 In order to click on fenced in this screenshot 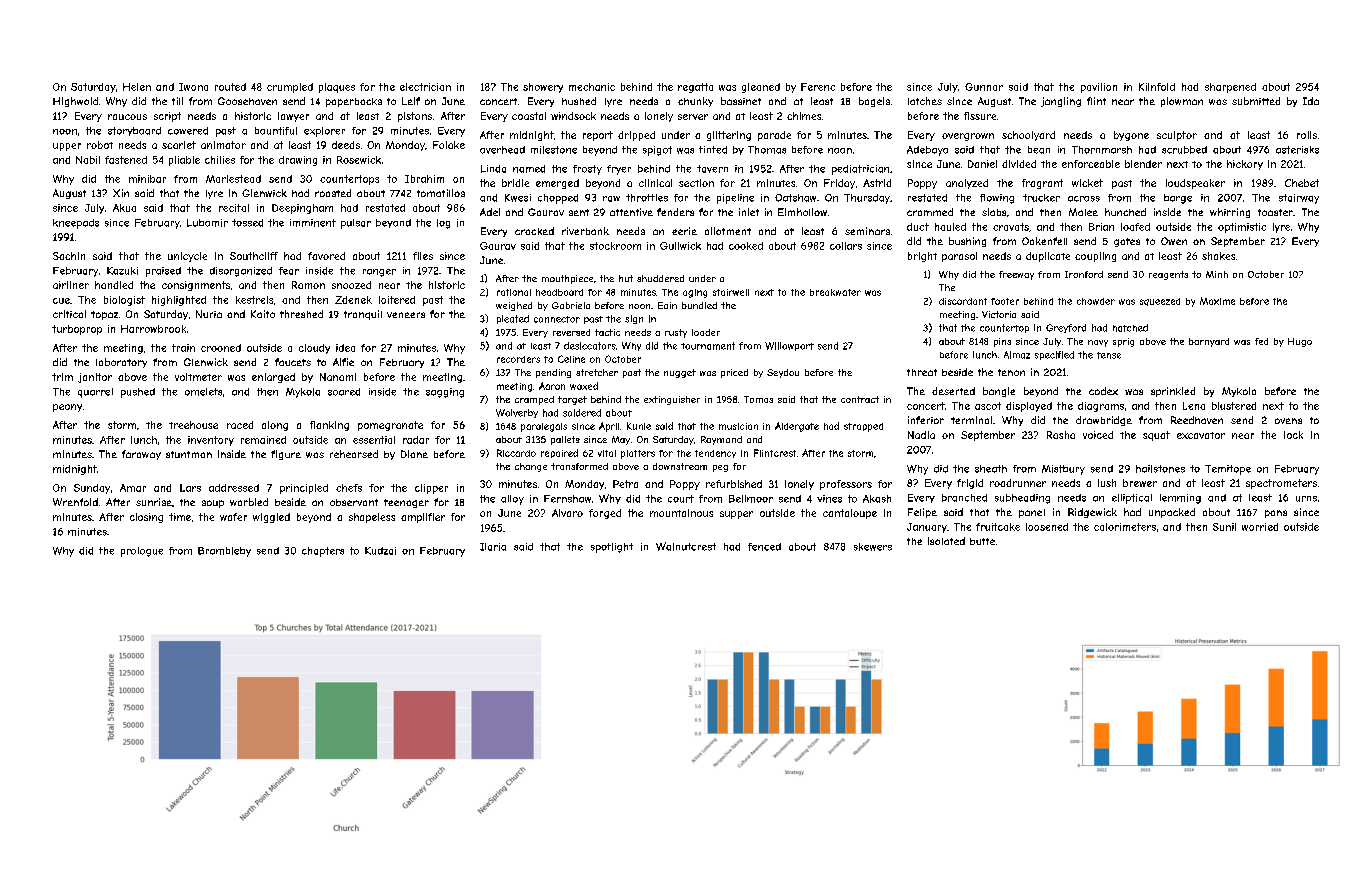, I will do `click(764, 547)`.
